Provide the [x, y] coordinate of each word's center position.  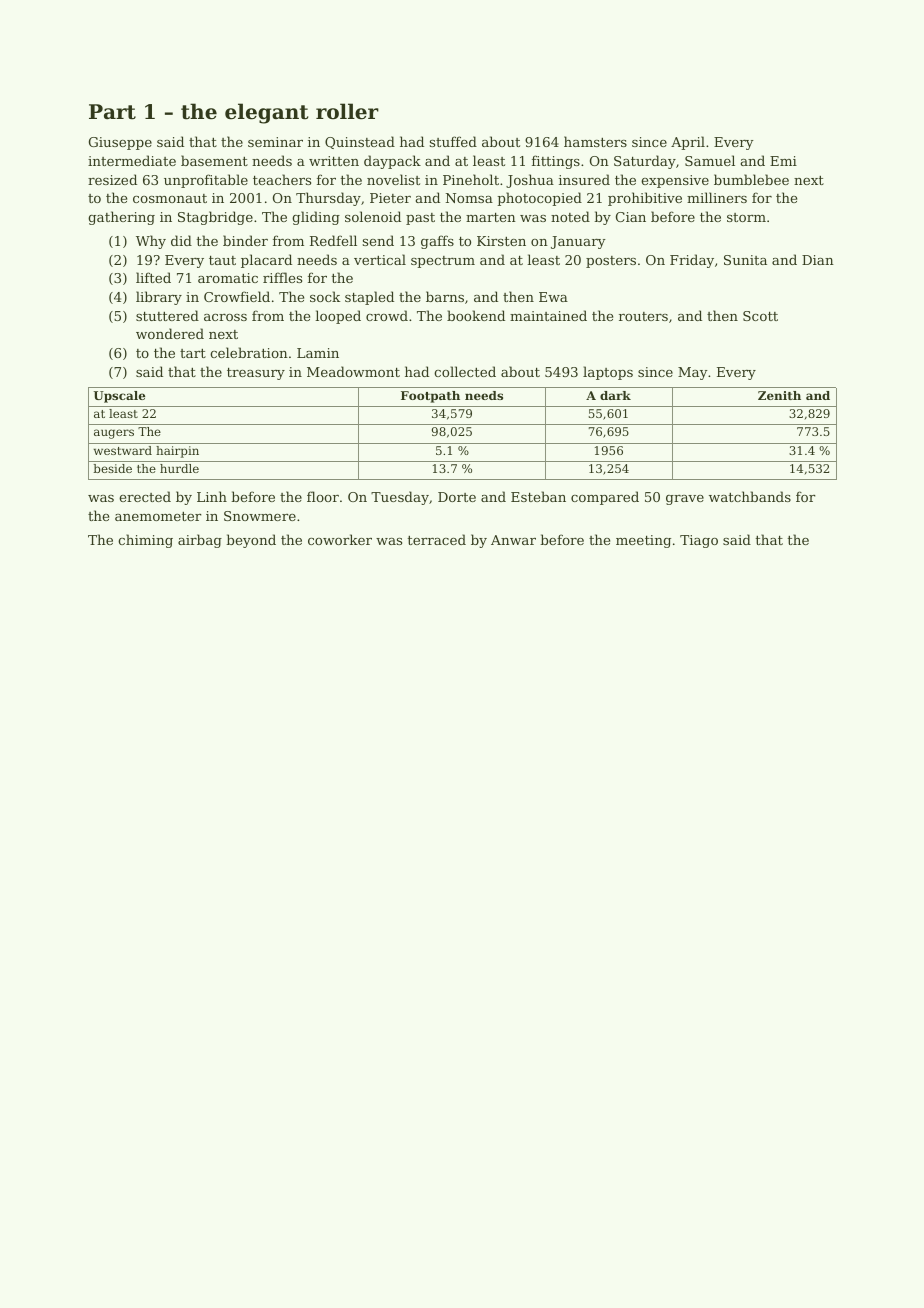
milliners [717, 197]
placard [266, 261]
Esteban [538, 496]
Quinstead [360, 142]
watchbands [750, 496]
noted [570, 216]
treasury [256, 374]
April [688, 143]
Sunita [745, 260]
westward [123, 450]
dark [615, 395]
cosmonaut [170, 198]
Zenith [779, 395]
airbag [200, 541]
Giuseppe [120, 143]
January [578, 242]
